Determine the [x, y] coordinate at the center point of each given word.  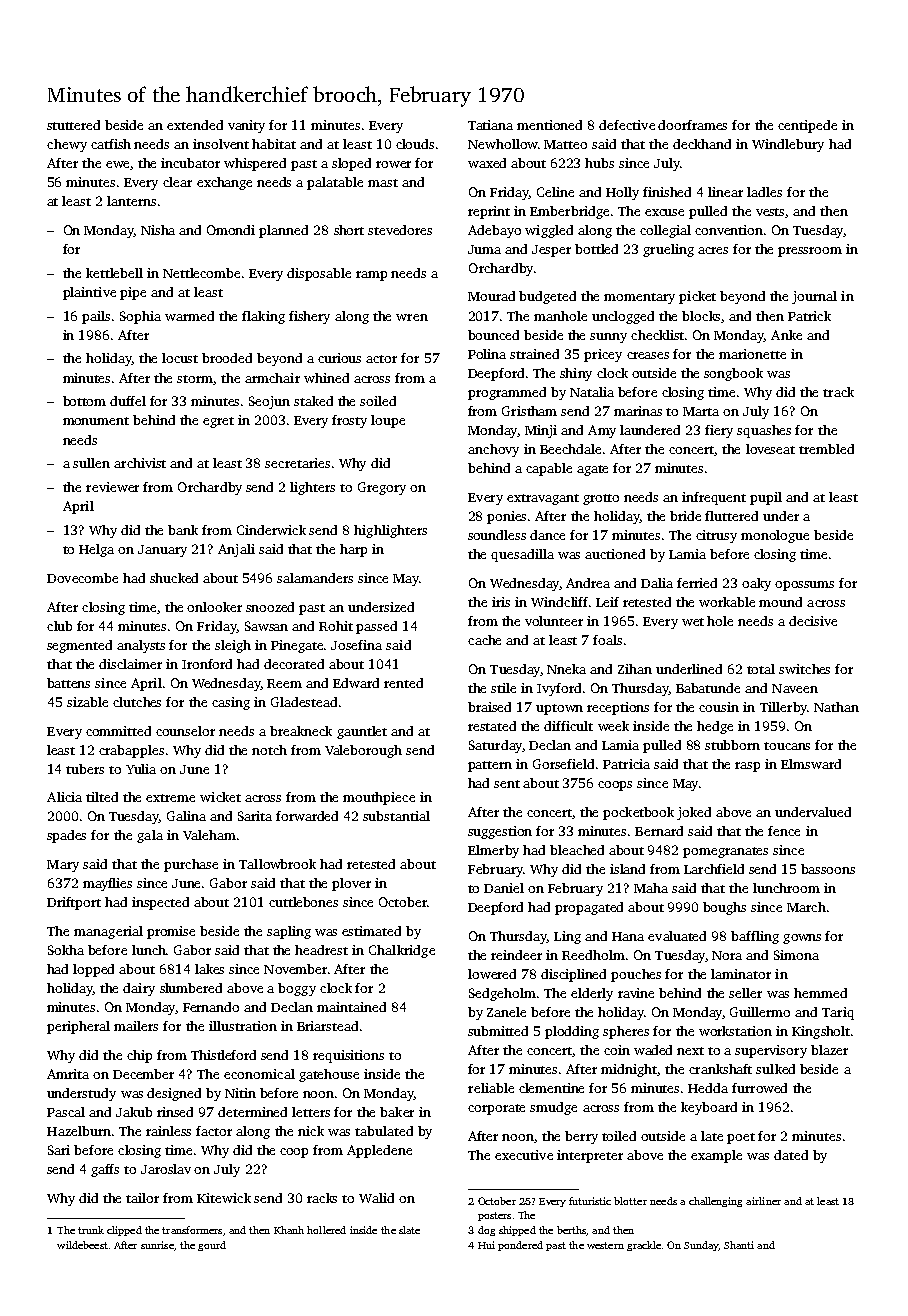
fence [784, 831]
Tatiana [490, 125]
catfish [111, 144]
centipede [807, 126]
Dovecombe [82, 578]
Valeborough [363, 751]
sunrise [157, 1245]
